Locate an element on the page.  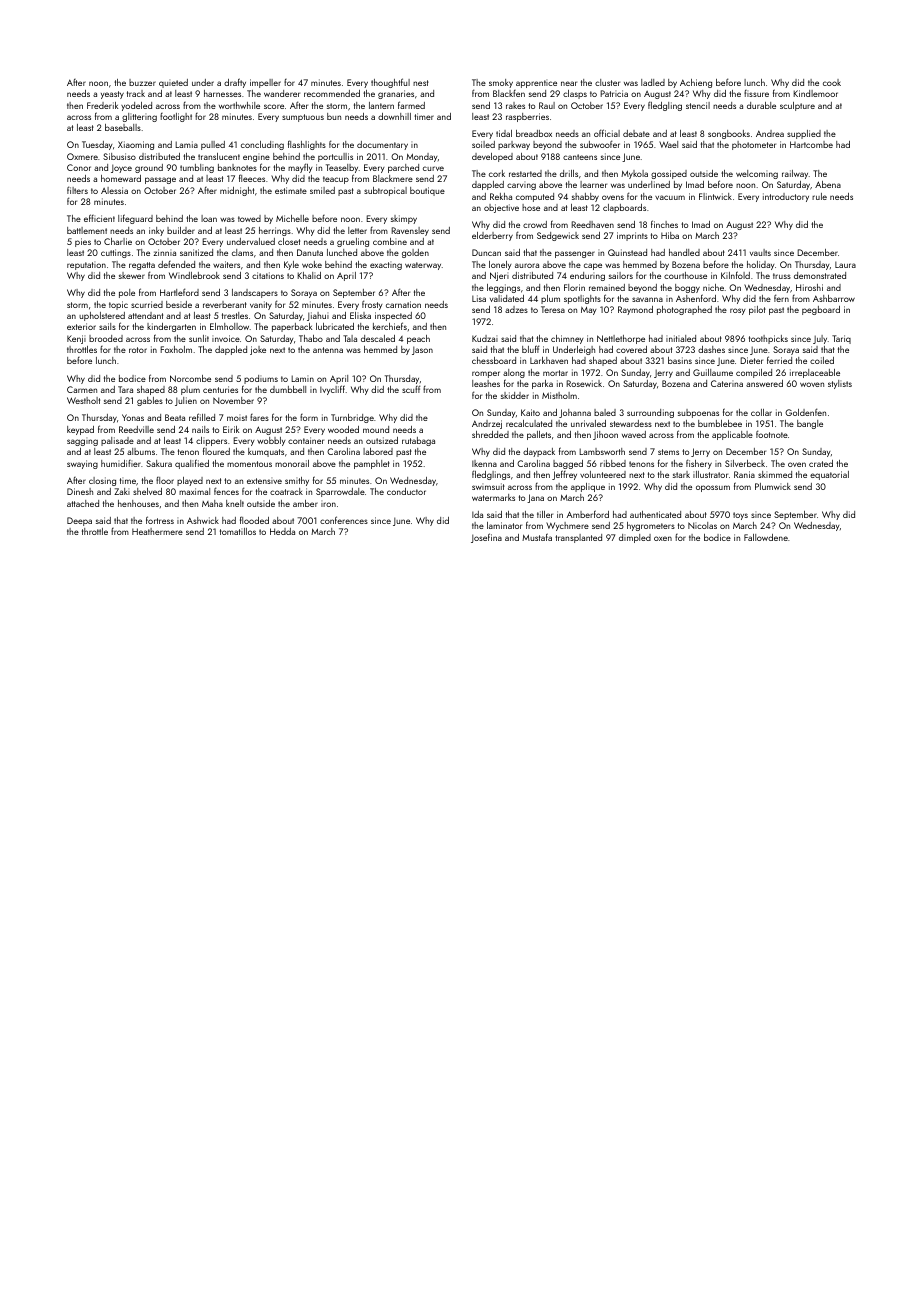
November is located at coordinates (233, 400).
